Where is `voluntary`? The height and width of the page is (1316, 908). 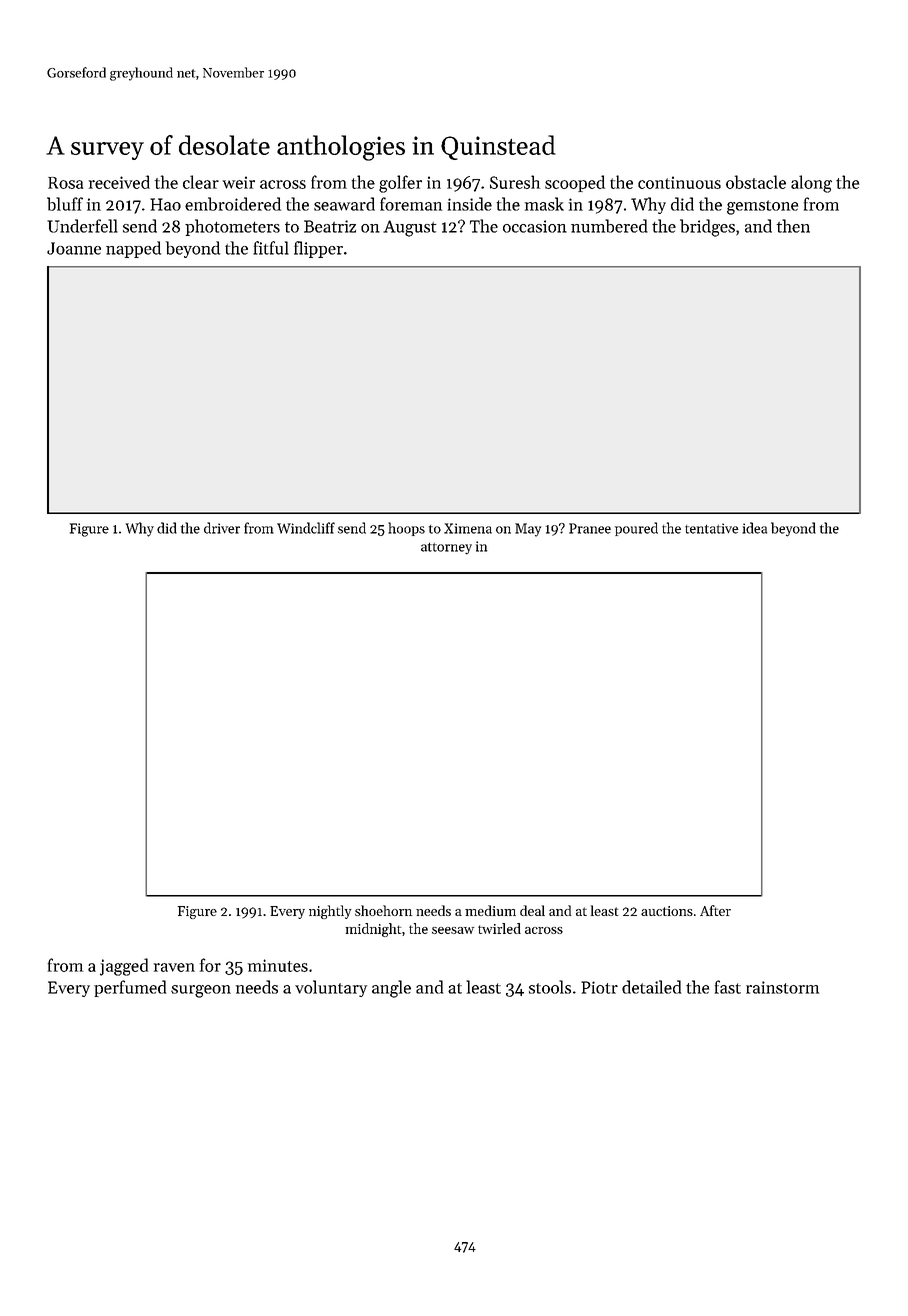
voluntary is located at coordinates (331, 988).
